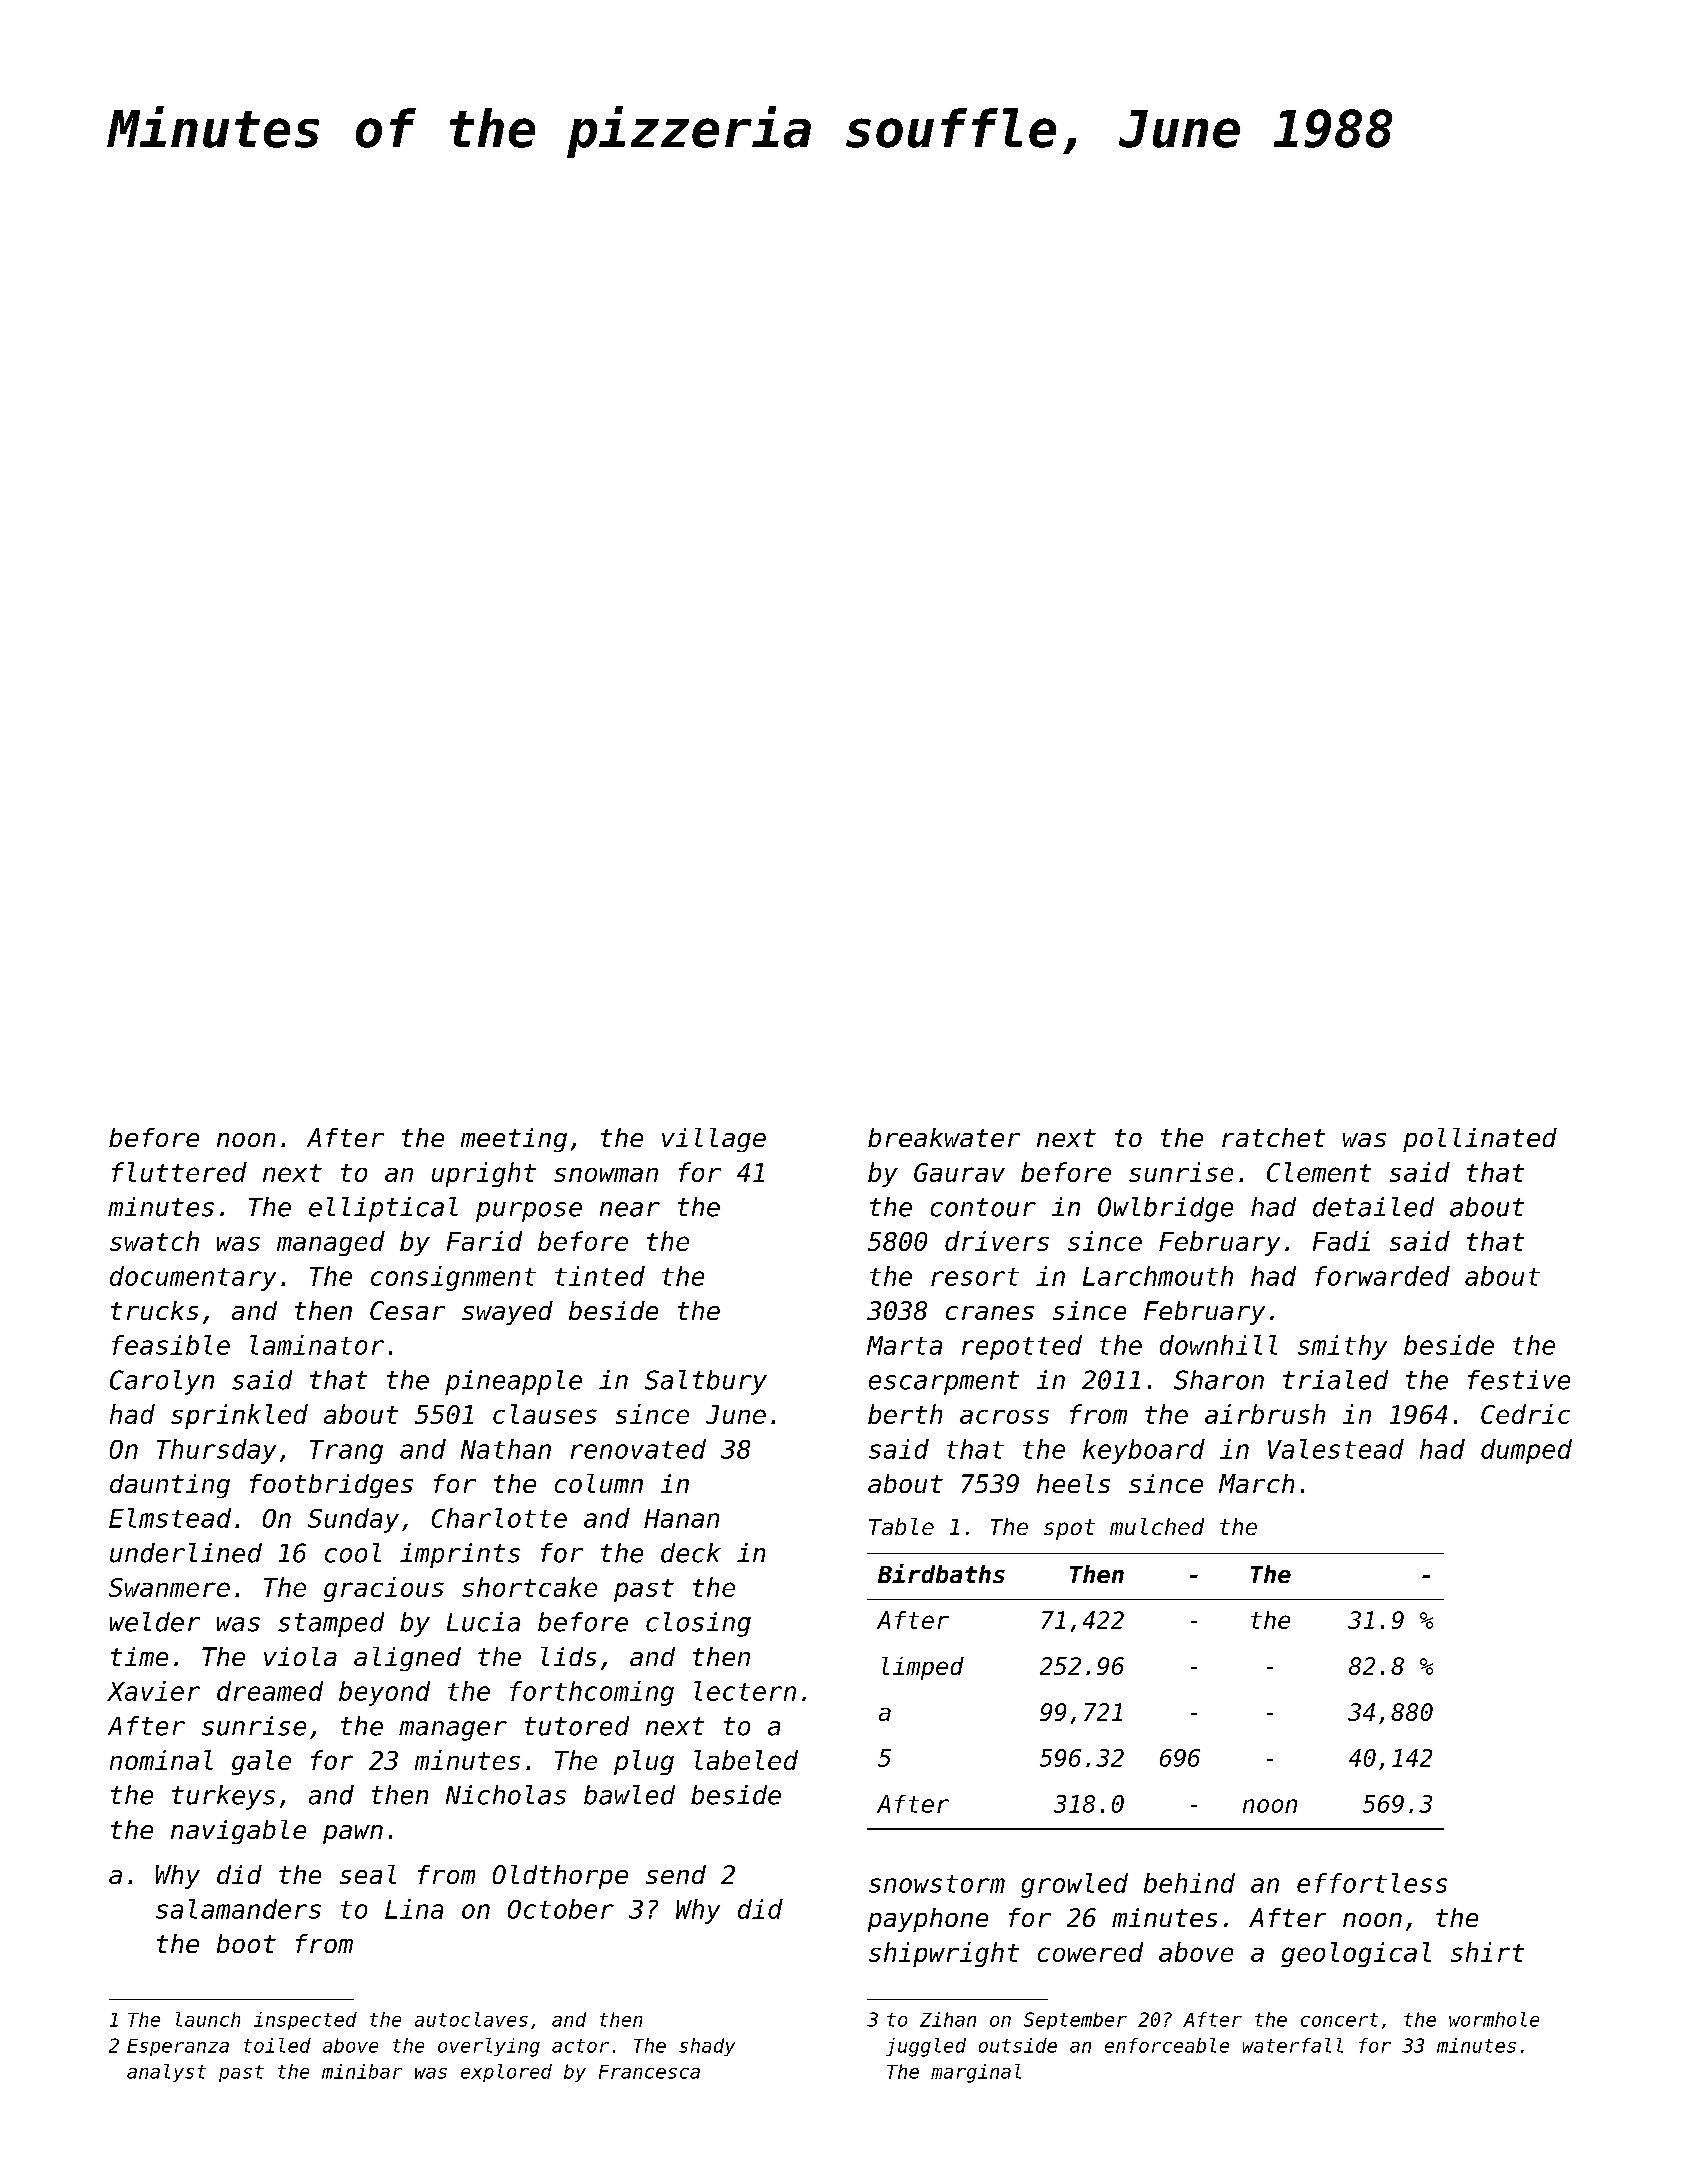  Describe the element at coordinates (1273, 1137) in the screenshot. I see `ratchet` at that location.
